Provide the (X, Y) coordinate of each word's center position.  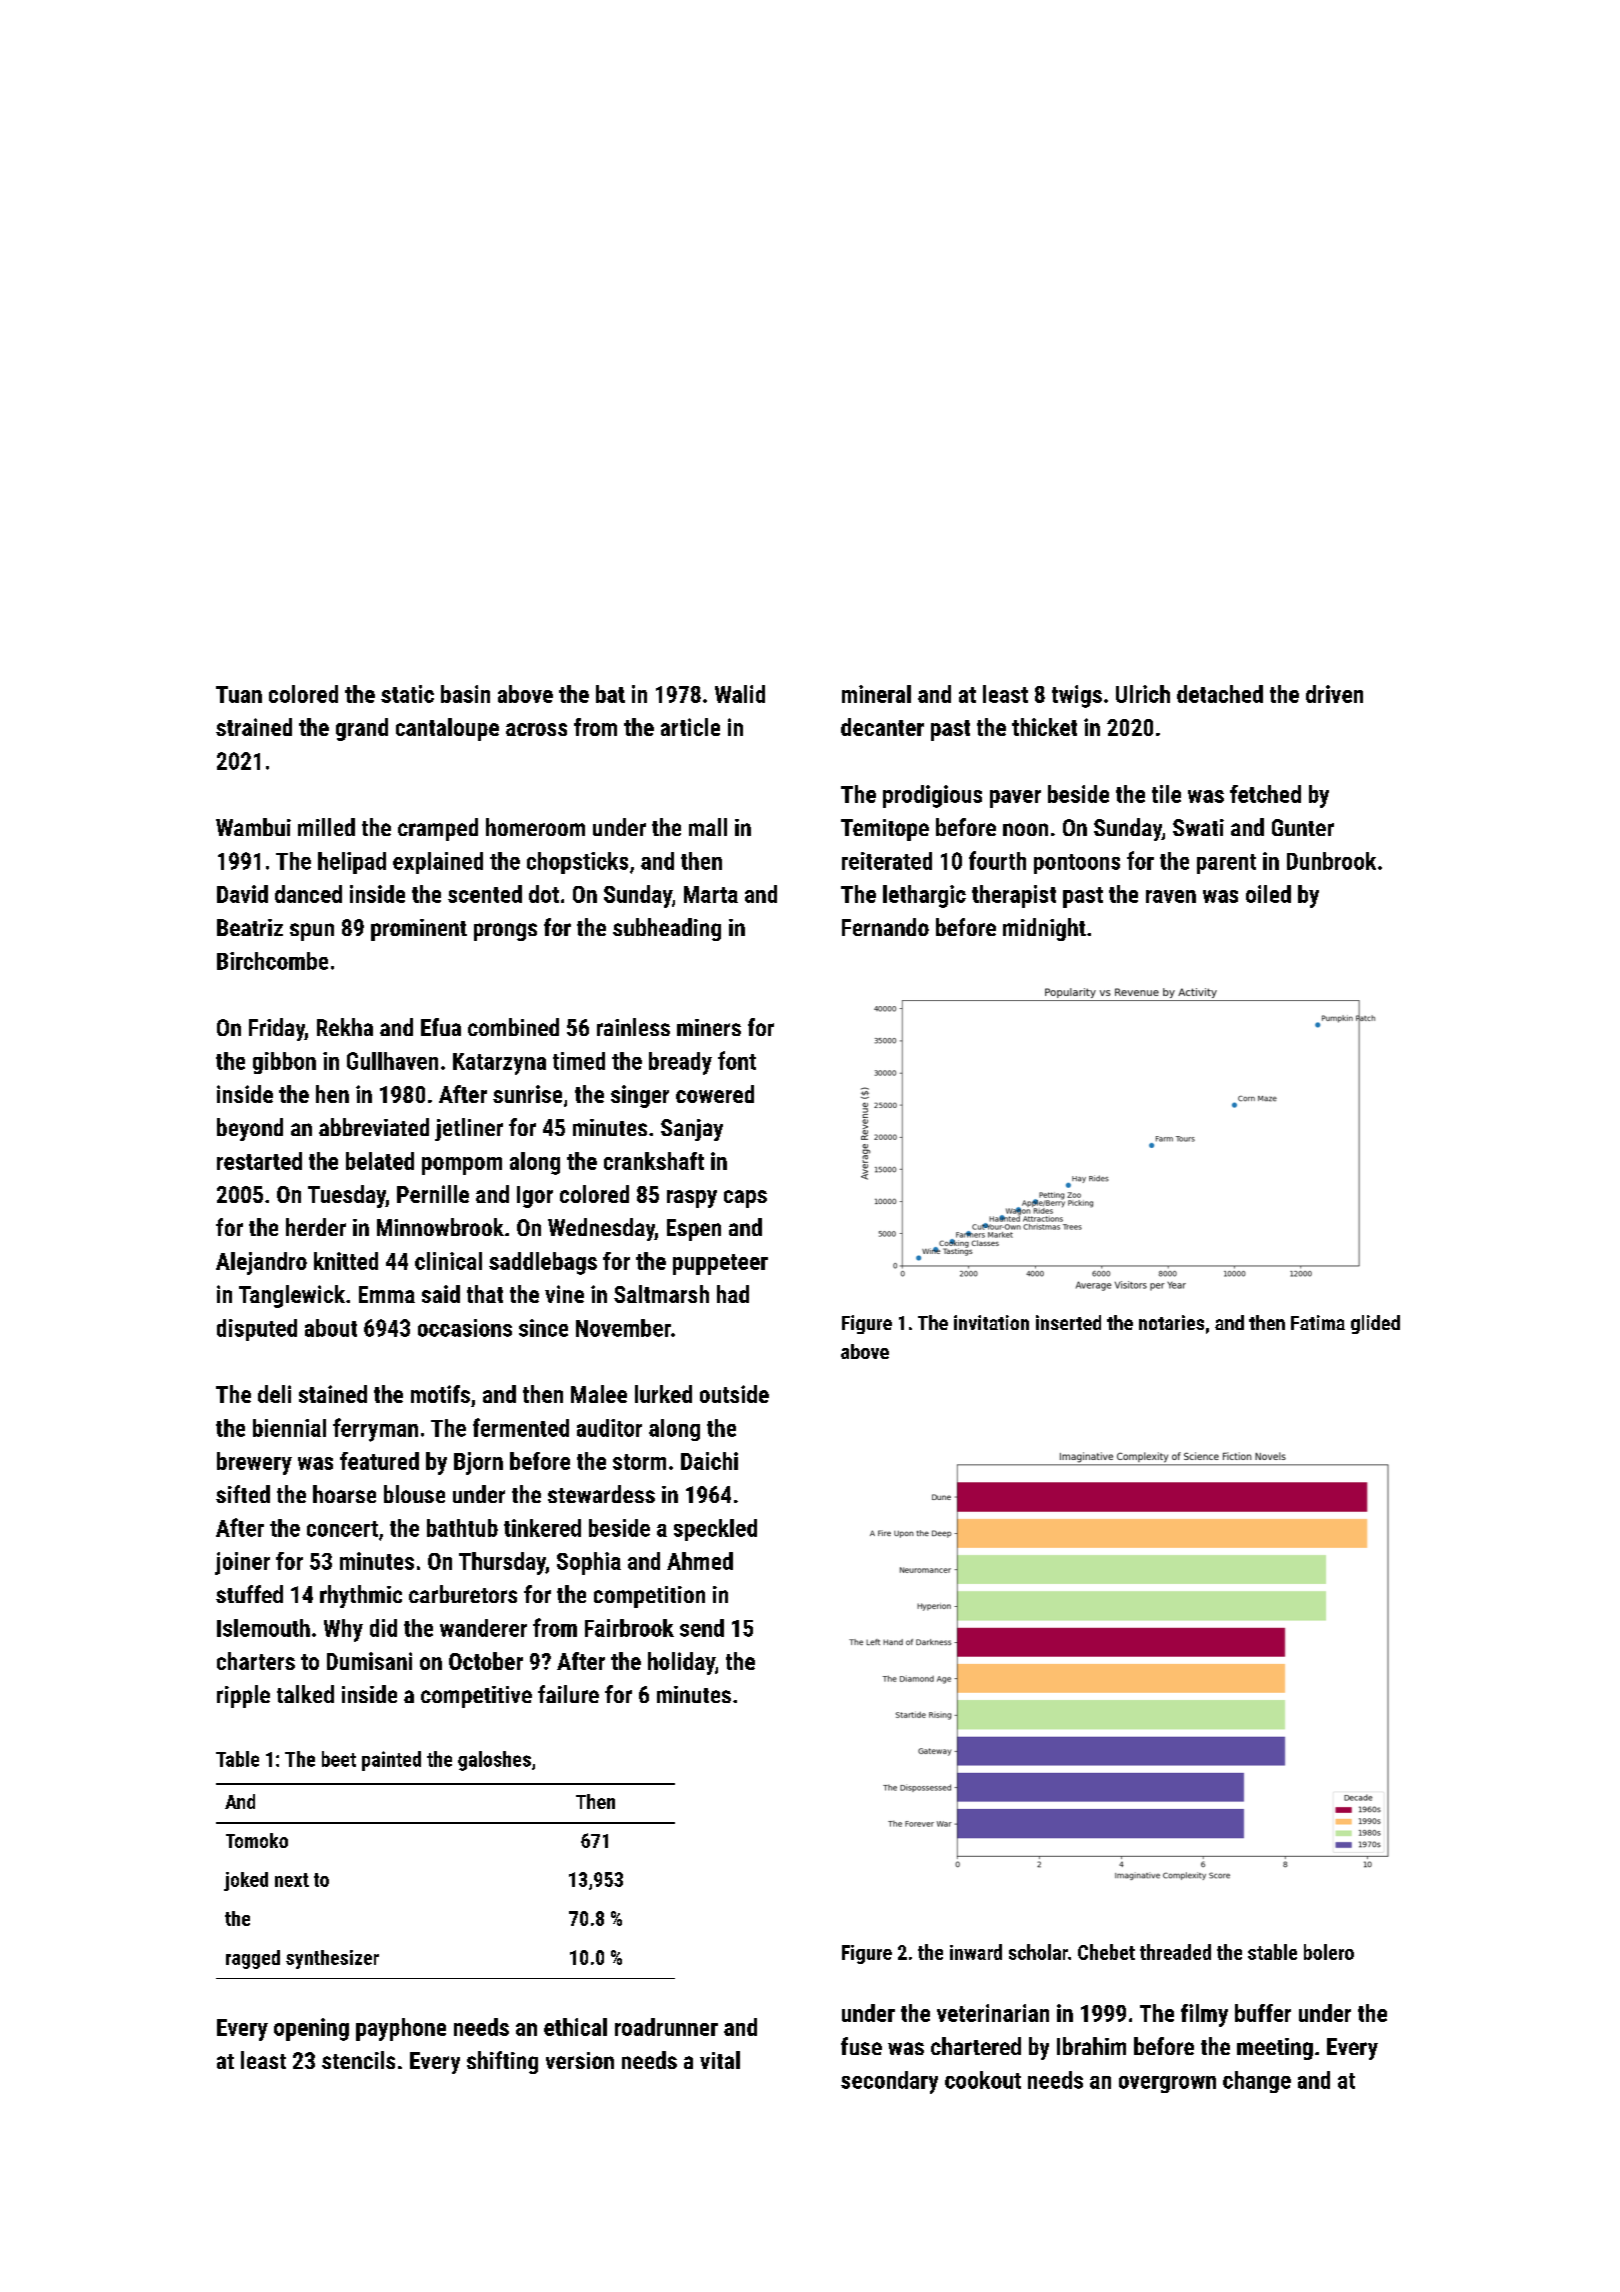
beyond (250, 1129)
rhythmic (361, 1596)
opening (311, 2029)
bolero (1329, 1952)
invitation (991, 1322)
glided (1375, 1324)
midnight (1044, 929)
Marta (711, 894)
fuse (861, 2046)
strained (254, 727)
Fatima (1318, 1322)
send (702, 1628)
